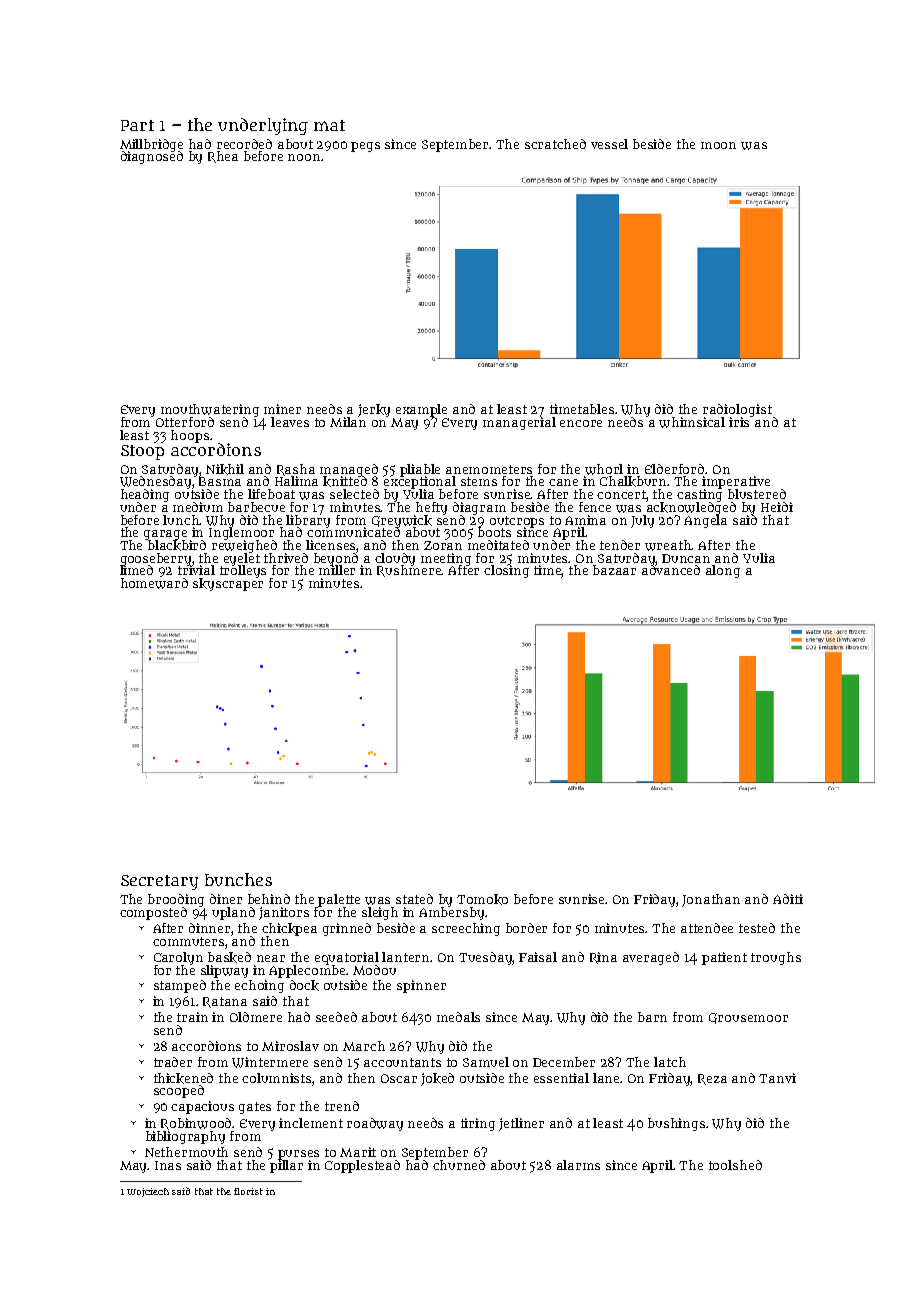 The height and width of the document is (1308, 924). Describe the element at coordinates (304, 157) in the document. I see `noon` at that location.
